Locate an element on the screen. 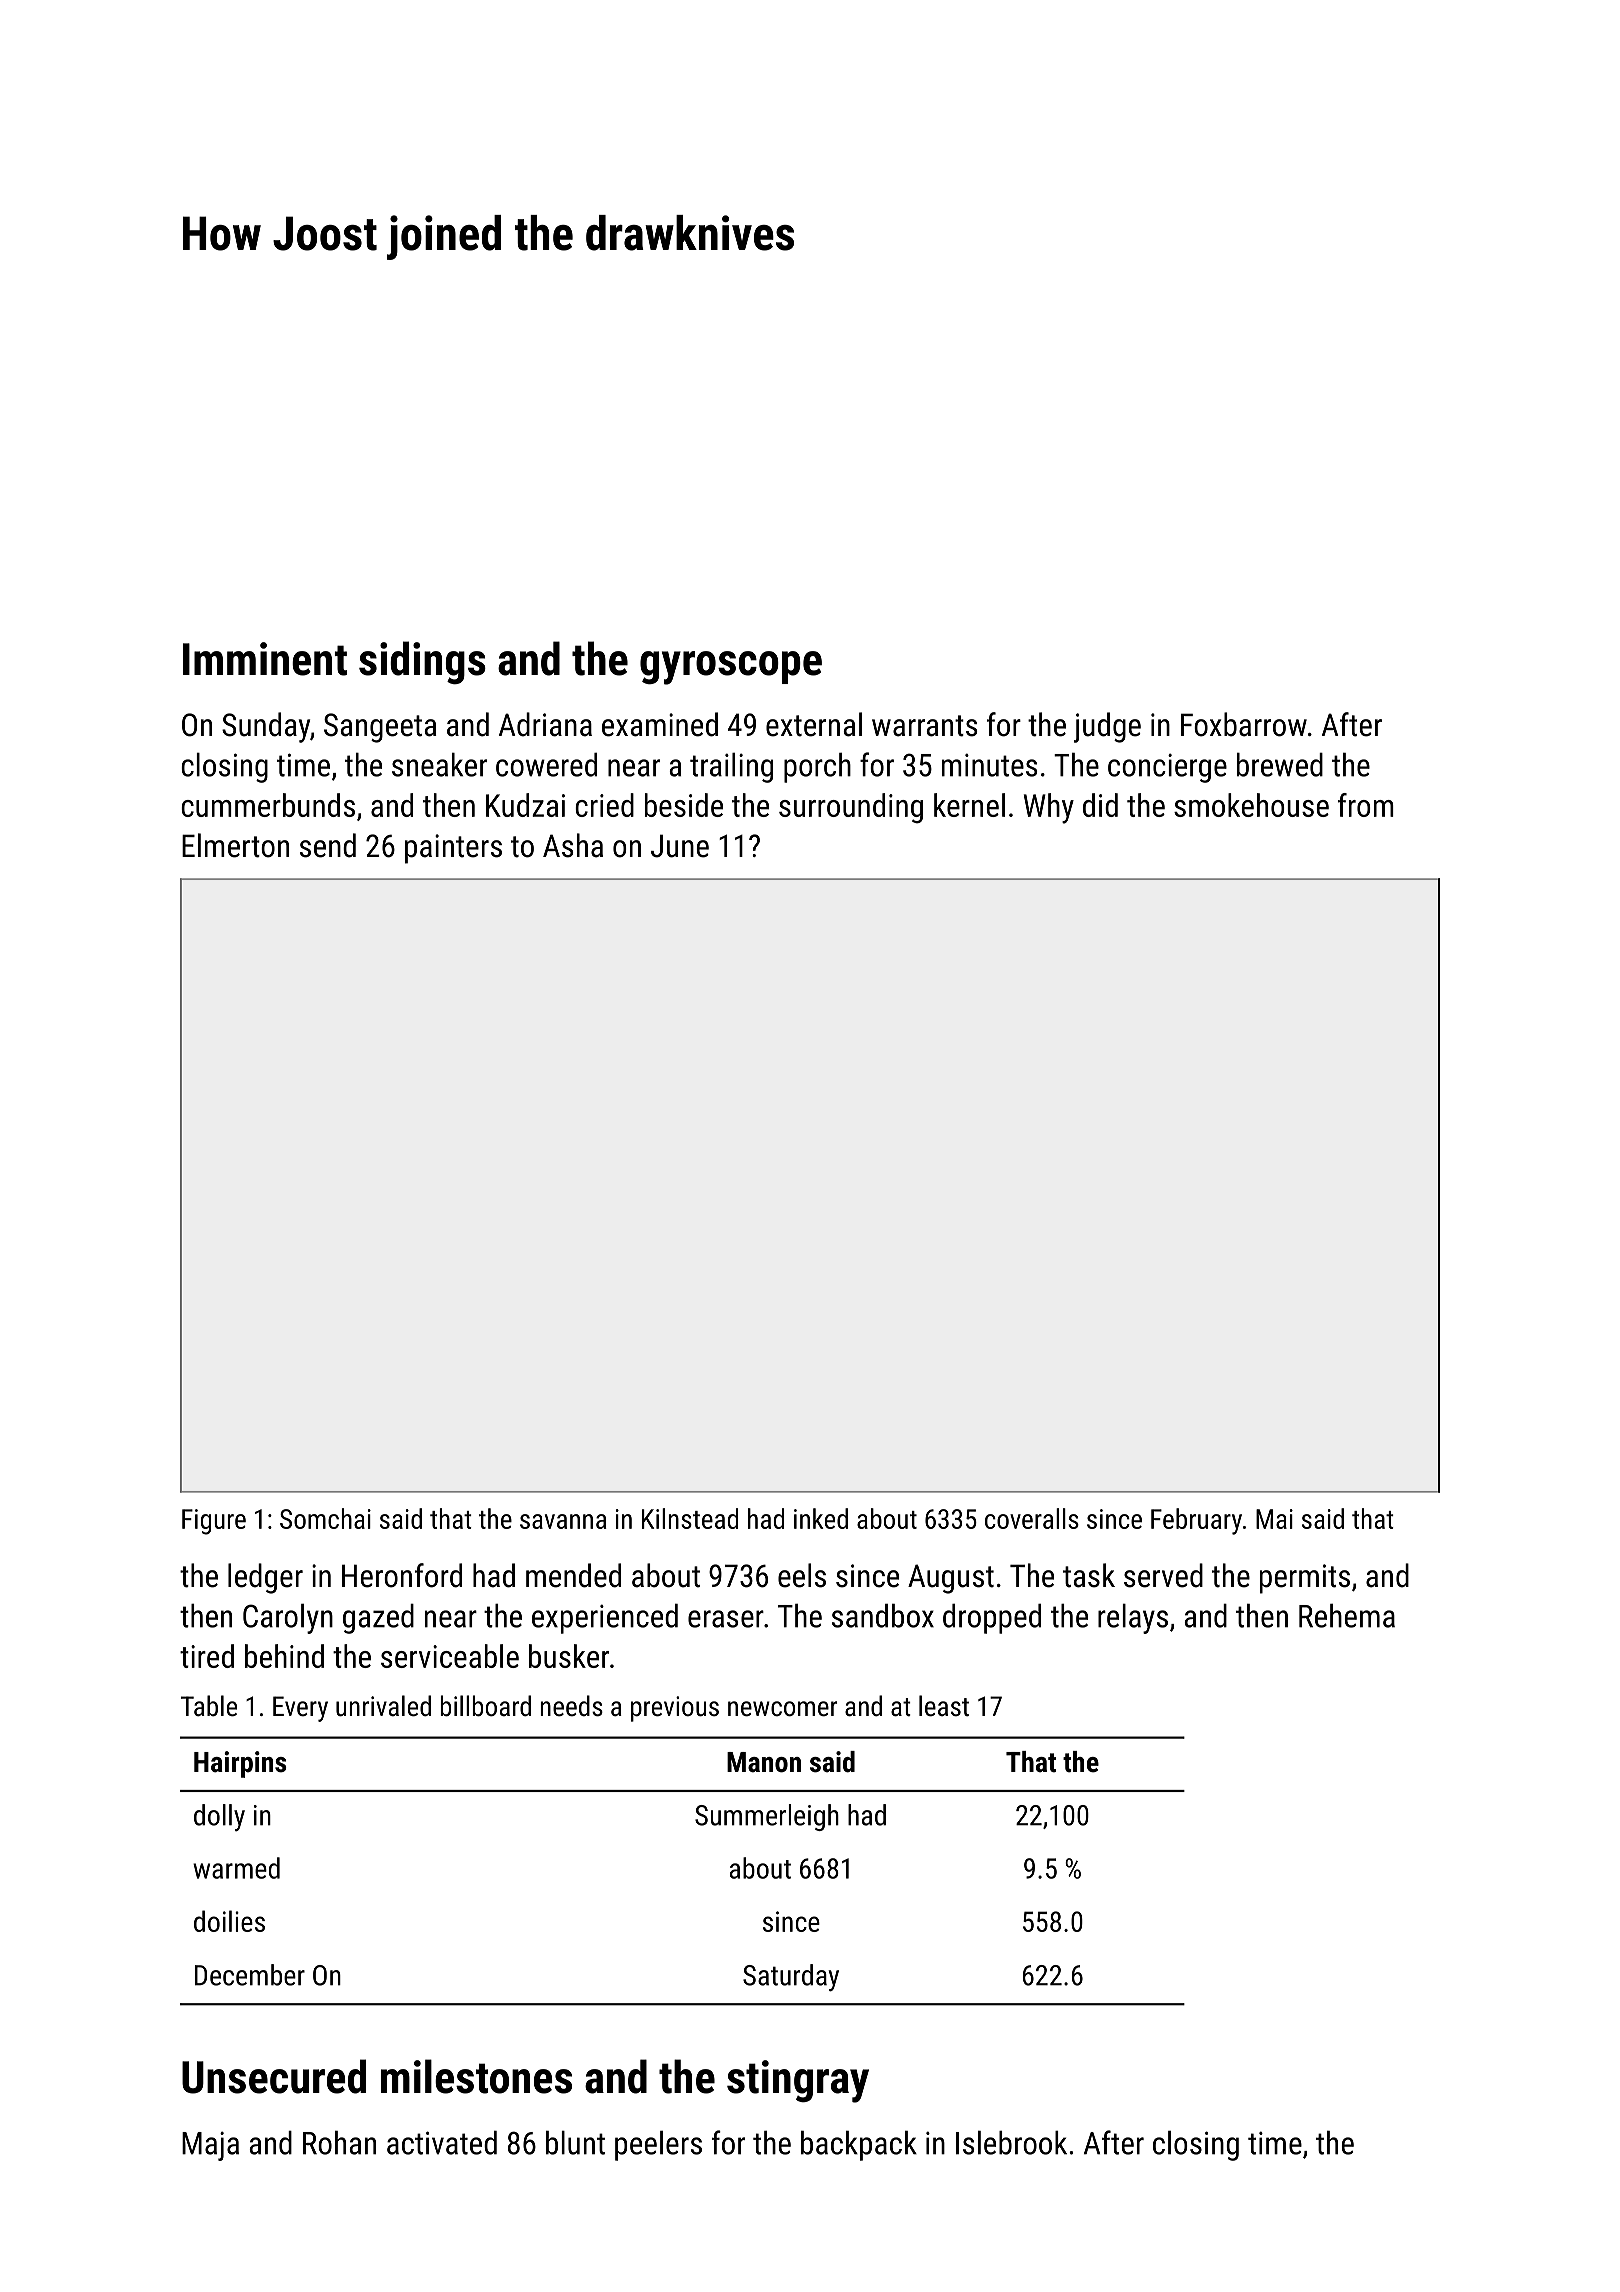 The height and width of the screenshot is (2292, 1620). Imminent is located at coordinates (265, 659).
